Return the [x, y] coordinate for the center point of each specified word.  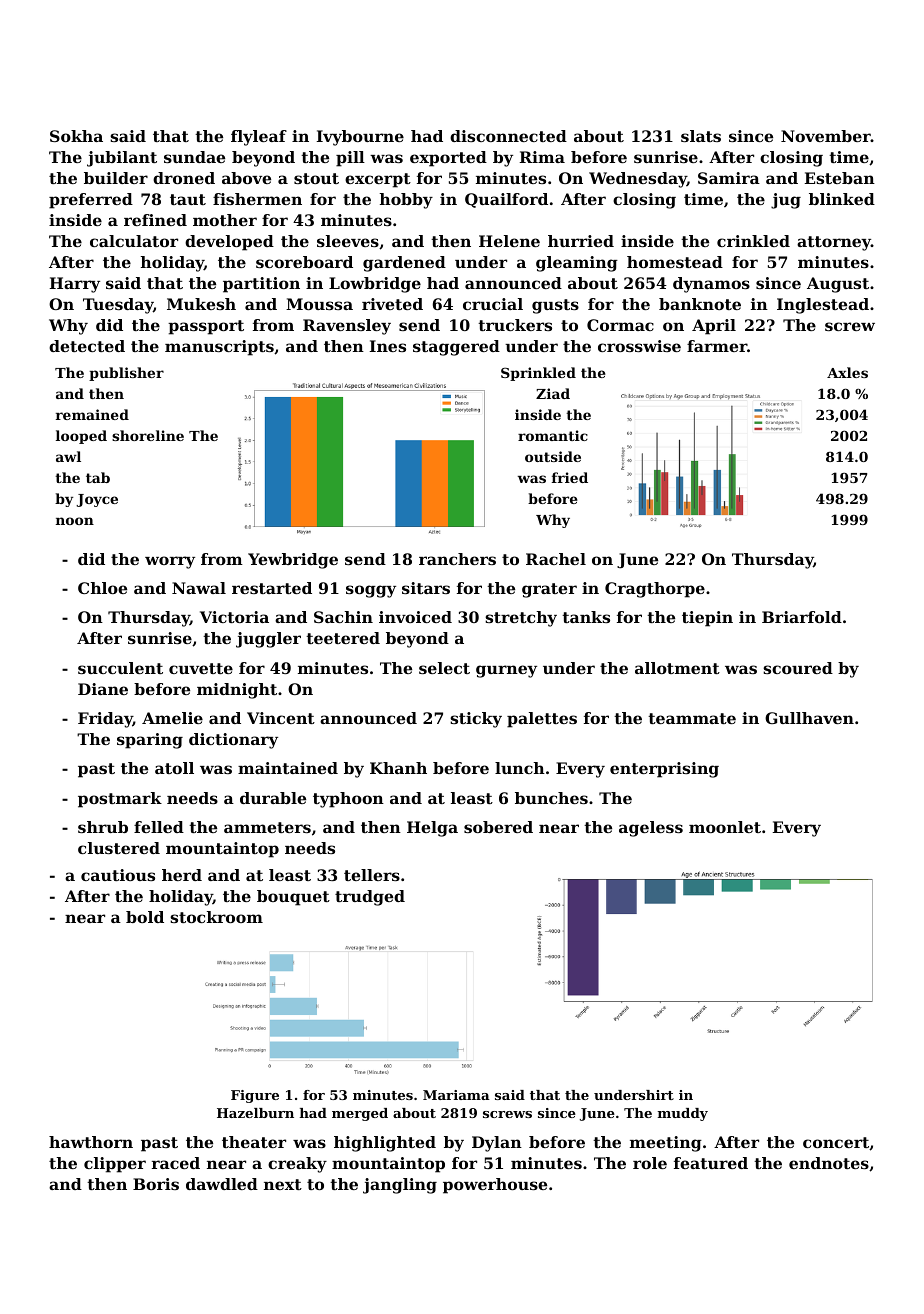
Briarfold [802, 617]
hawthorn [91, 1142]
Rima [542, 157]
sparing [150, 741]
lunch [520, 768]
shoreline [148, 435]
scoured [798, 668]
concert [836, 1142]
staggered [456, 348]
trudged [370, 898]
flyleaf [259, 138]
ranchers [457, 559]
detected [87, 346]
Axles [847, 372]
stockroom [216, 917]
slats [701, 136]
